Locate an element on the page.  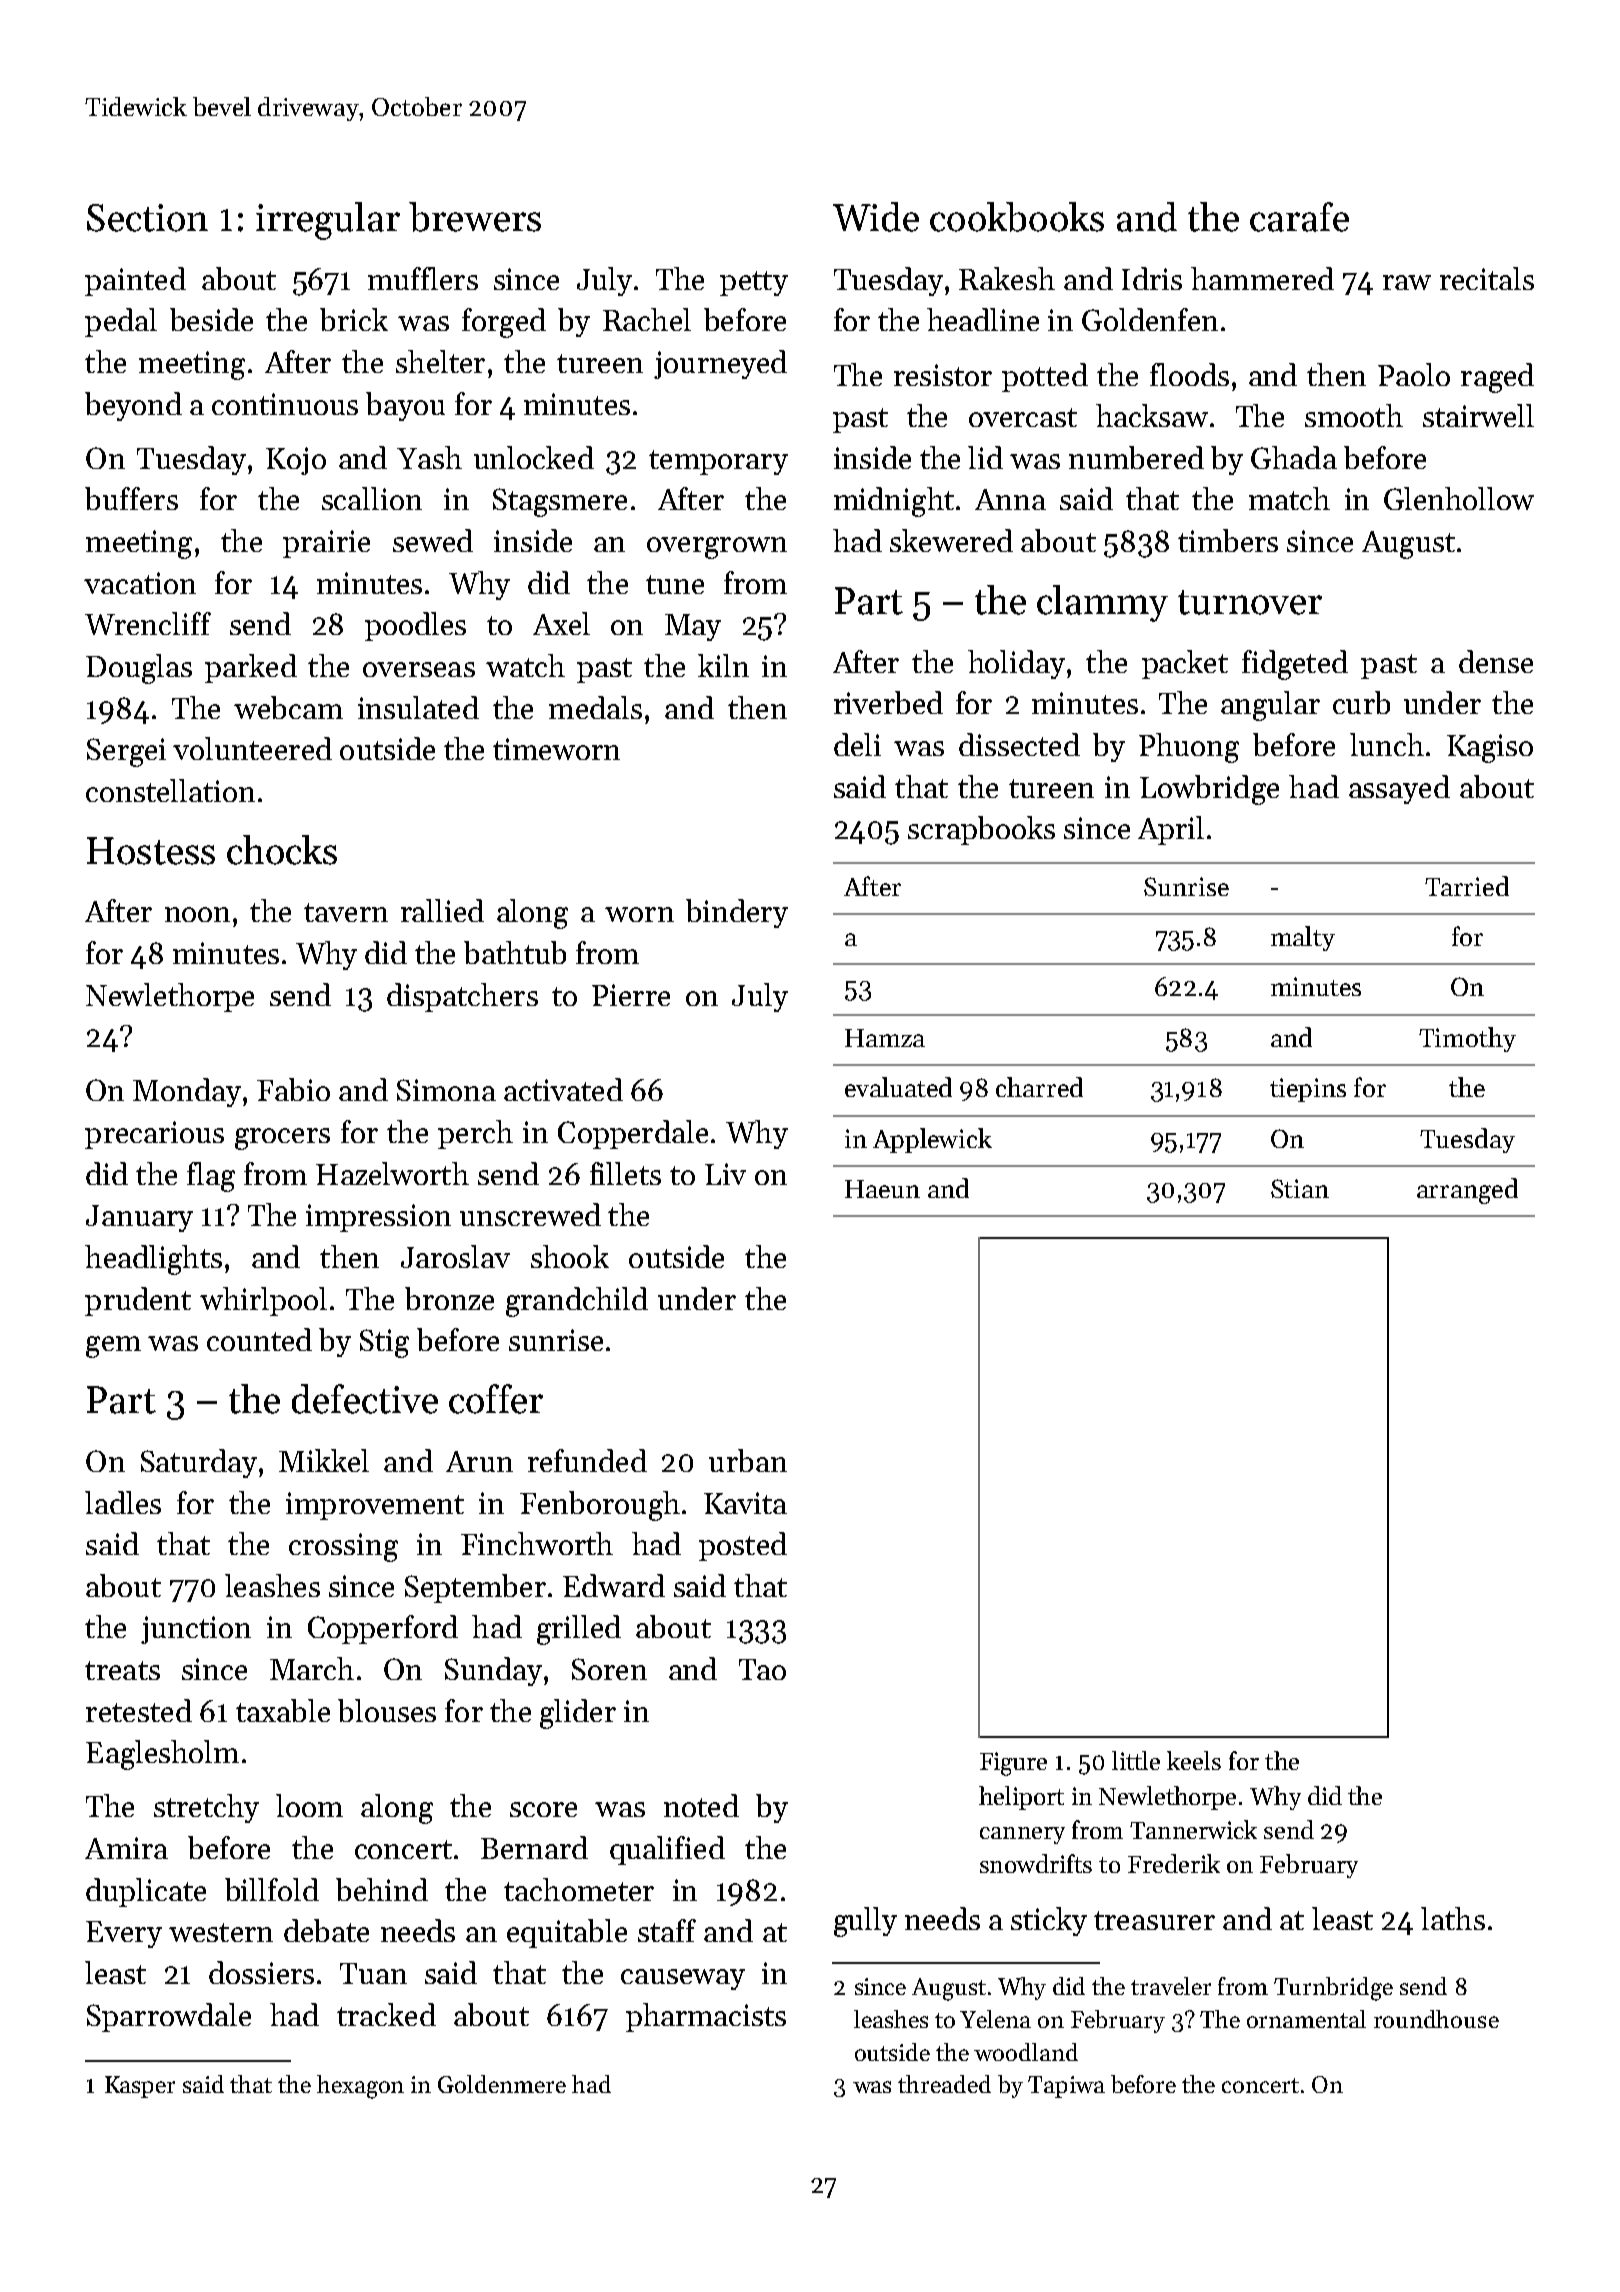
Section is located at coordinates (147, 218).
